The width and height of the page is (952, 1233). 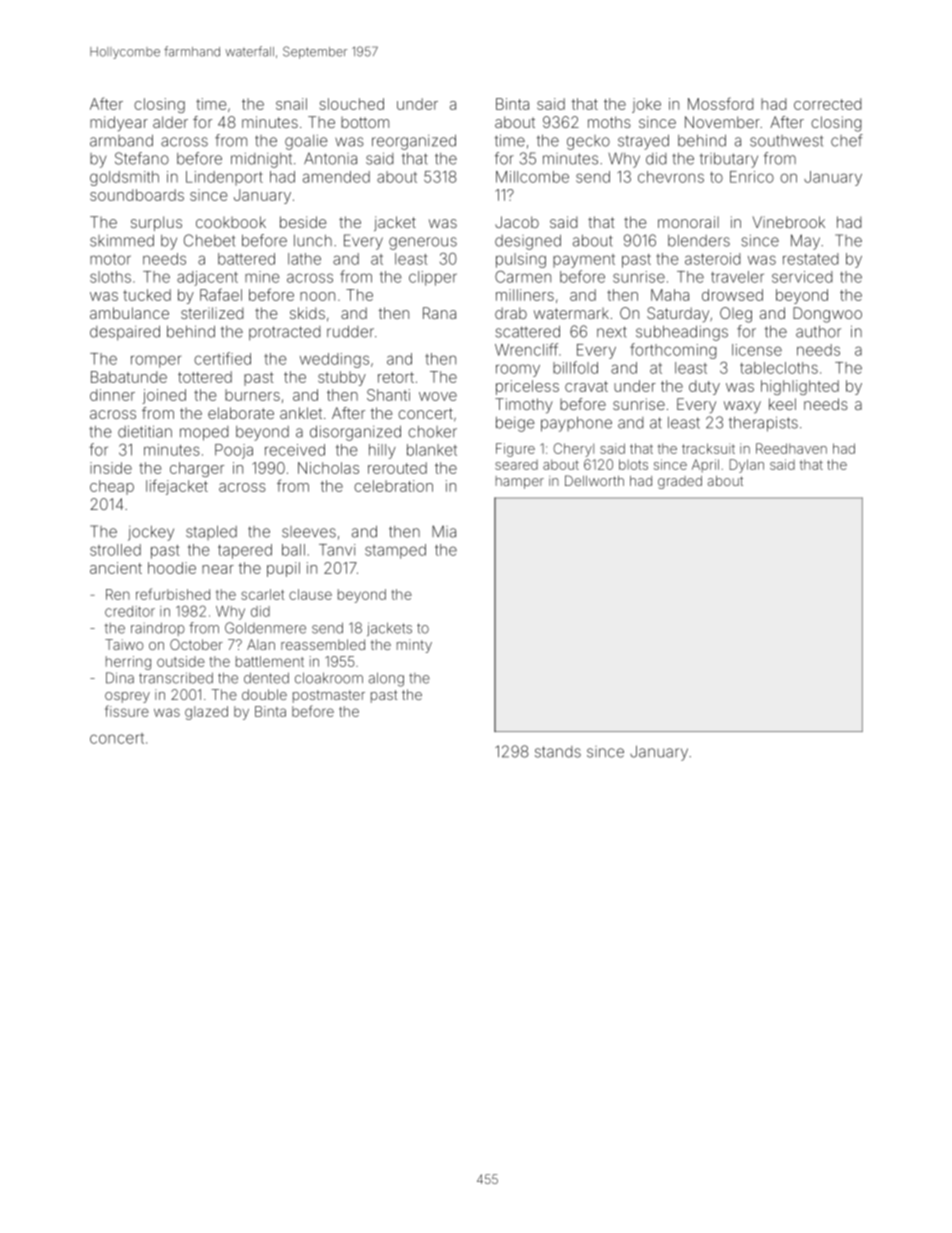 I want to click on minty, so click(x=414, y=646).
